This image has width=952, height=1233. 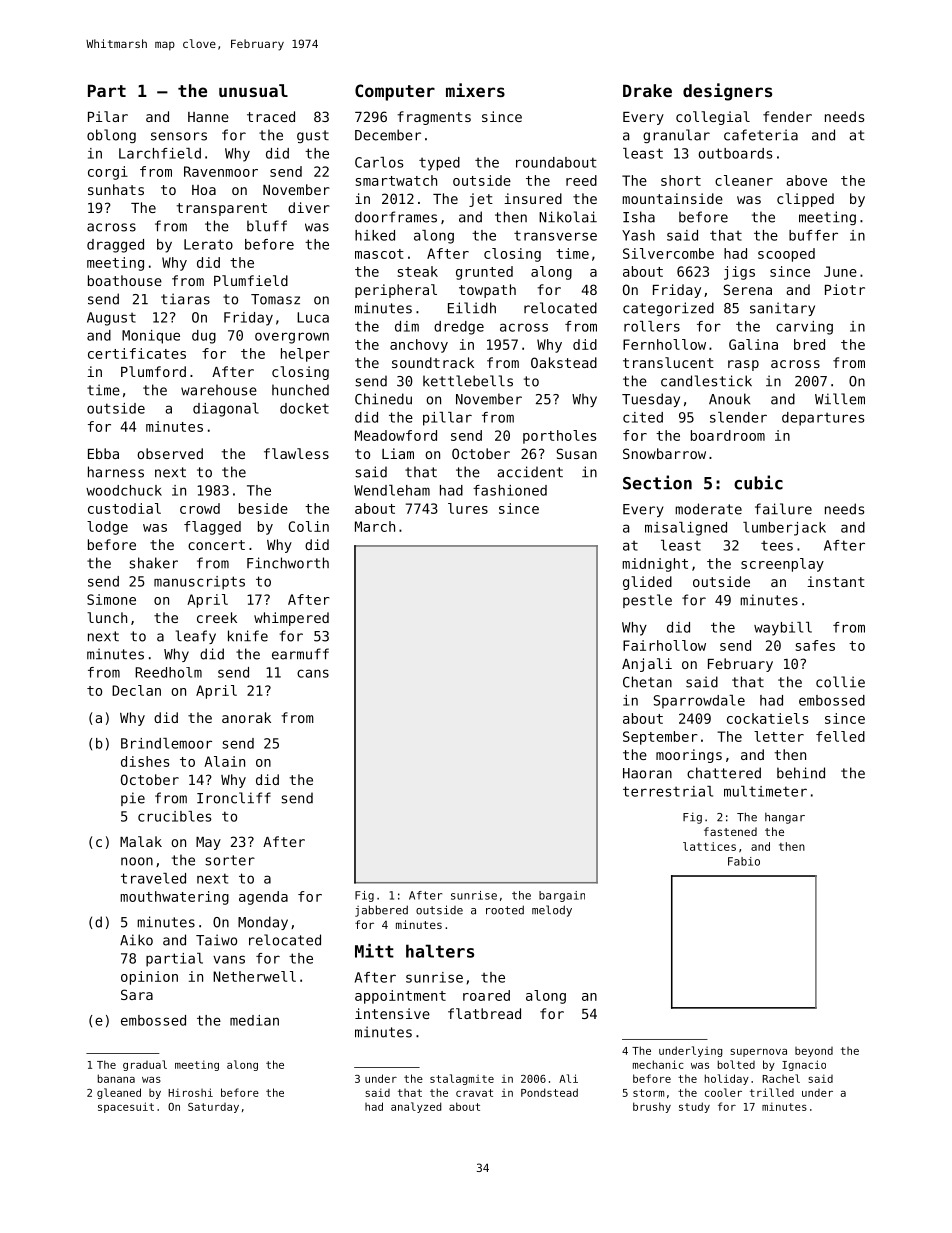 What do you see at coordinates (564, 362) in the image?
I see `Oakstead` at bounding box center [564, 362].
